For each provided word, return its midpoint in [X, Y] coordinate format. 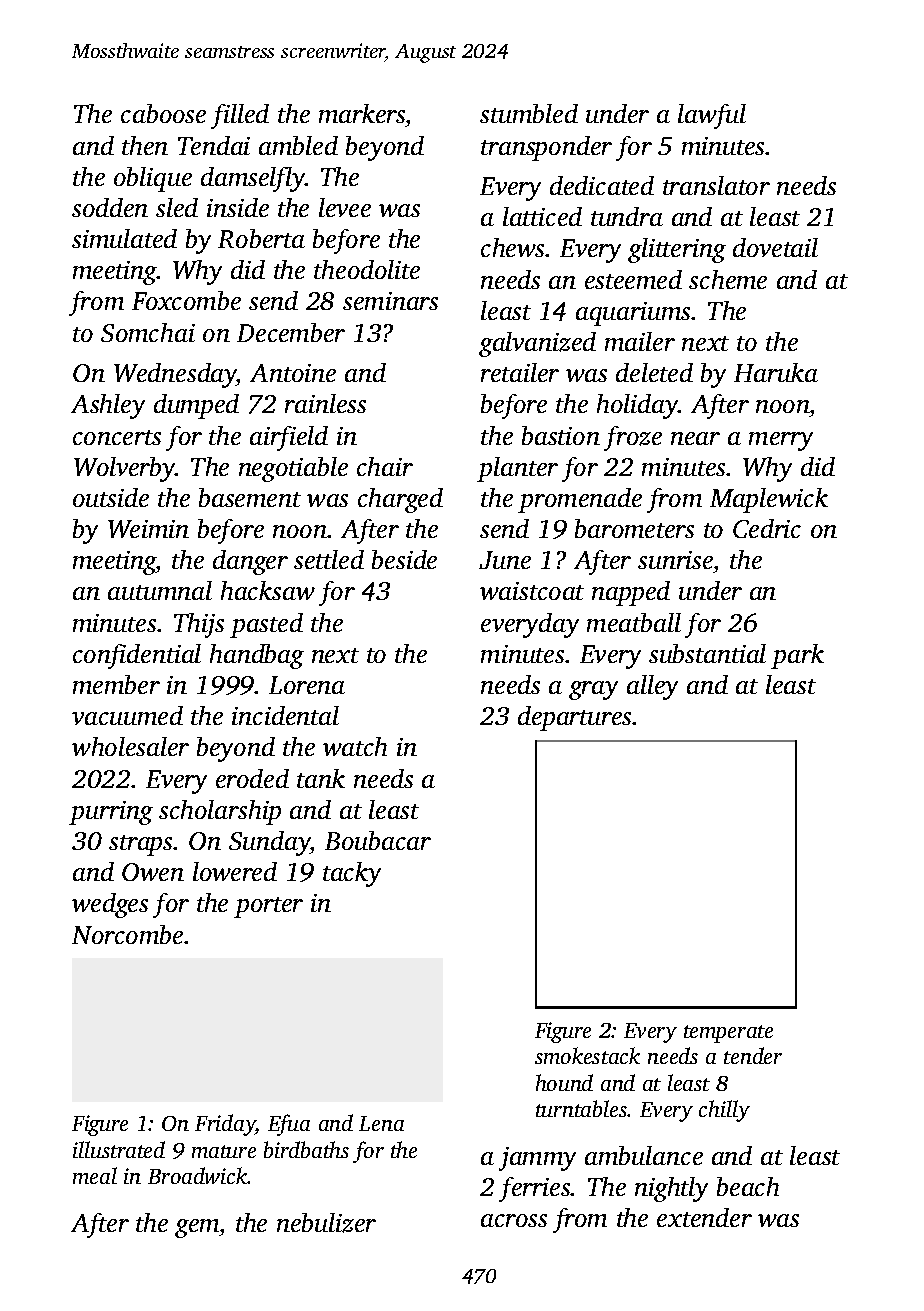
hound [564, 1082]
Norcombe [127, 934]
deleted [654, 372]
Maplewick [769, 500]
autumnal [160, 590]
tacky [352, 874]
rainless [325, 403]
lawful [712, 116]
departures [574, 718]
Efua [289, 1125]
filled [240, 116]
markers [362, 113]
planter [517, 469]
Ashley [108, 406]
